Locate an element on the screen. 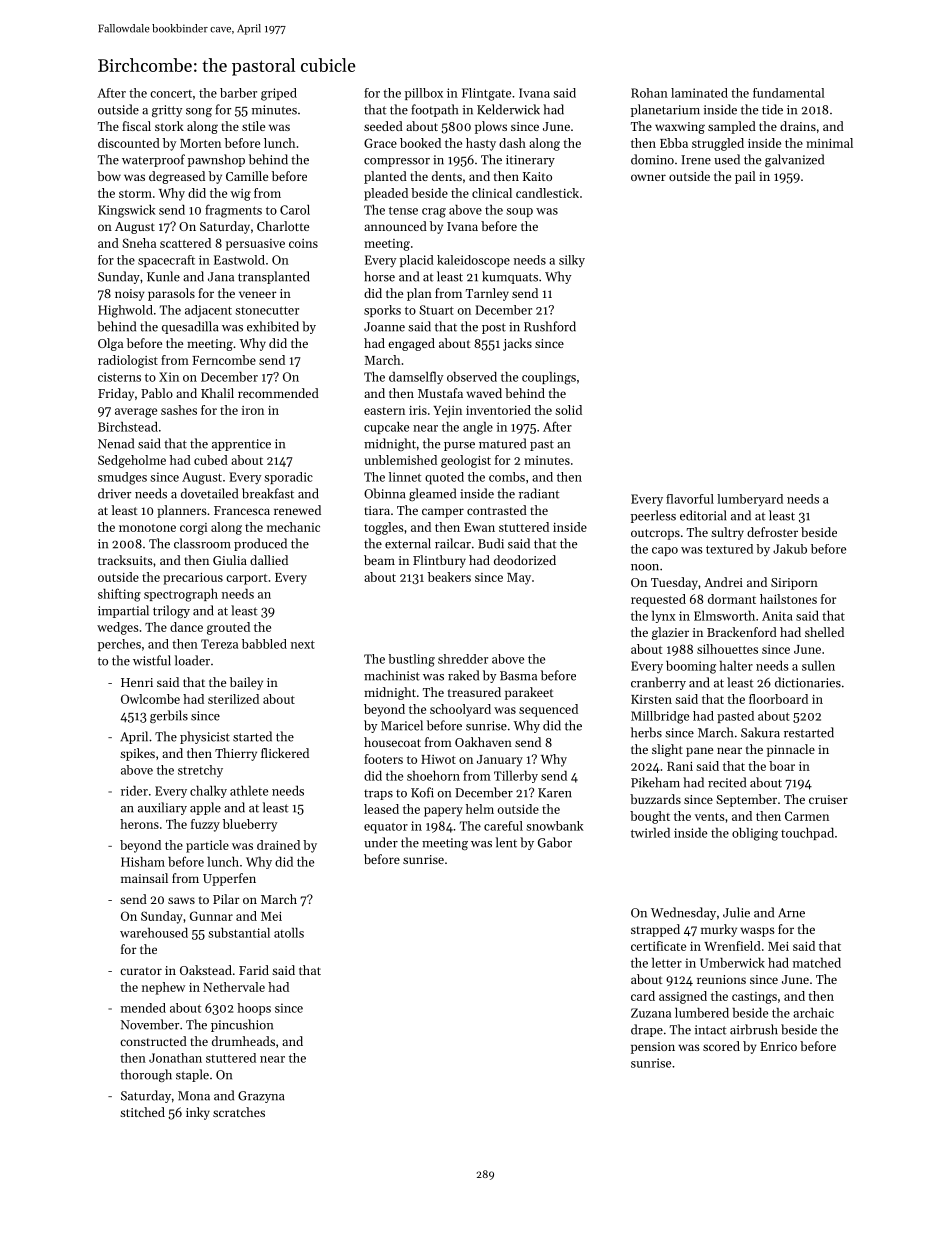  lumberyard is located at coordinates (750, 500).
